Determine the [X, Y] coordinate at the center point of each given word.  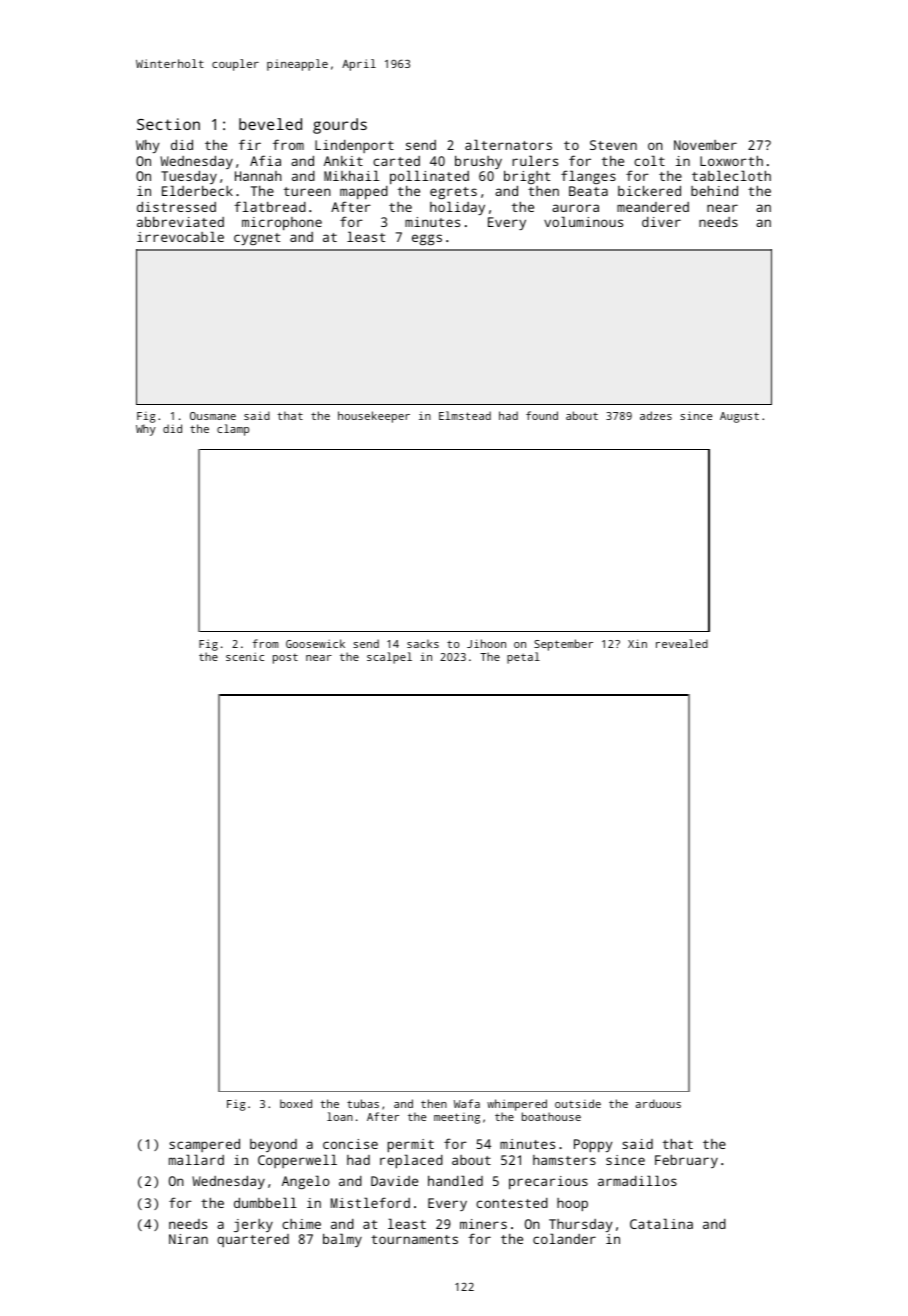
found [542, 415]
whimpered [517, 1105]
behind [714, 190]
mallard [196, 1159]
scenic [245, 656]
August [739, 417]
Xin [637, 643]
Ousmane [213, 416]
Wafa [467, 1103]
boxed [296, 1103]
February [686, 1161]
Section [168, 124]
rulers [535, 160]
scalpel [389, 658]
